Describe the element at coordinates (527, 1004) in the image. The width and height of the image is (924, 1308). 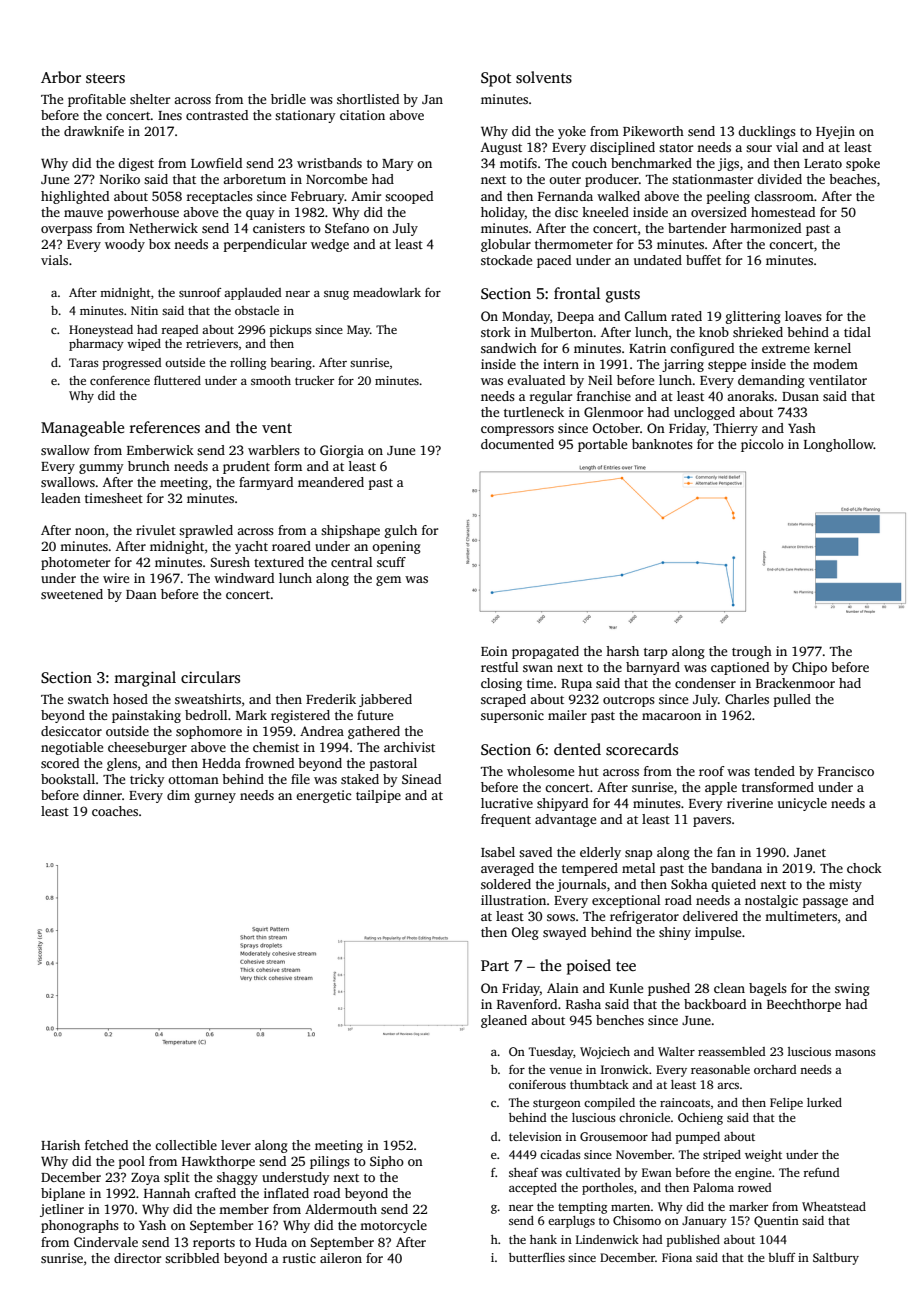
I see `Ravenford` at that location.
